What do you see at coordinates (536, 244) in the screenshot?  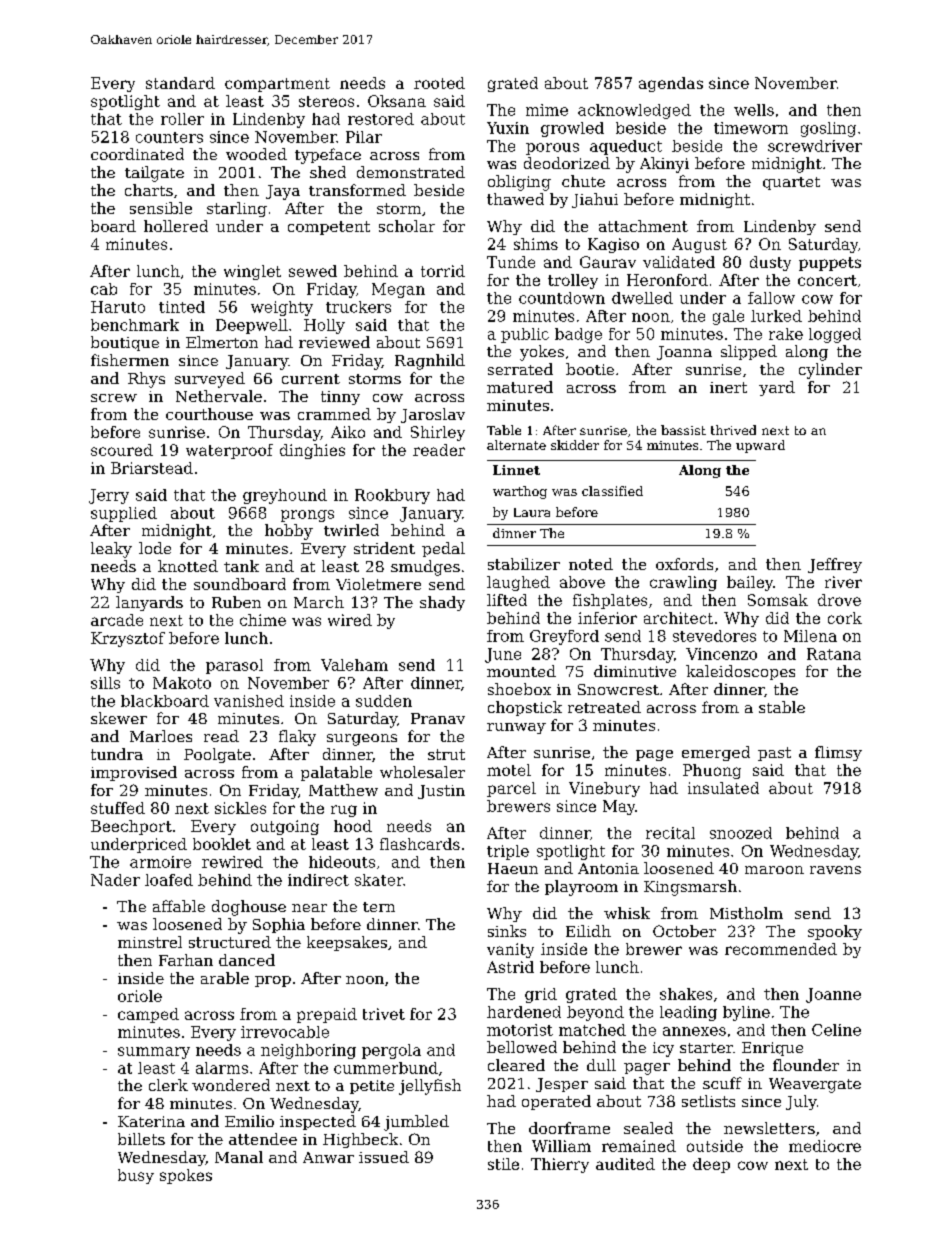 I see `shims` at bounding box center [536, 244].
